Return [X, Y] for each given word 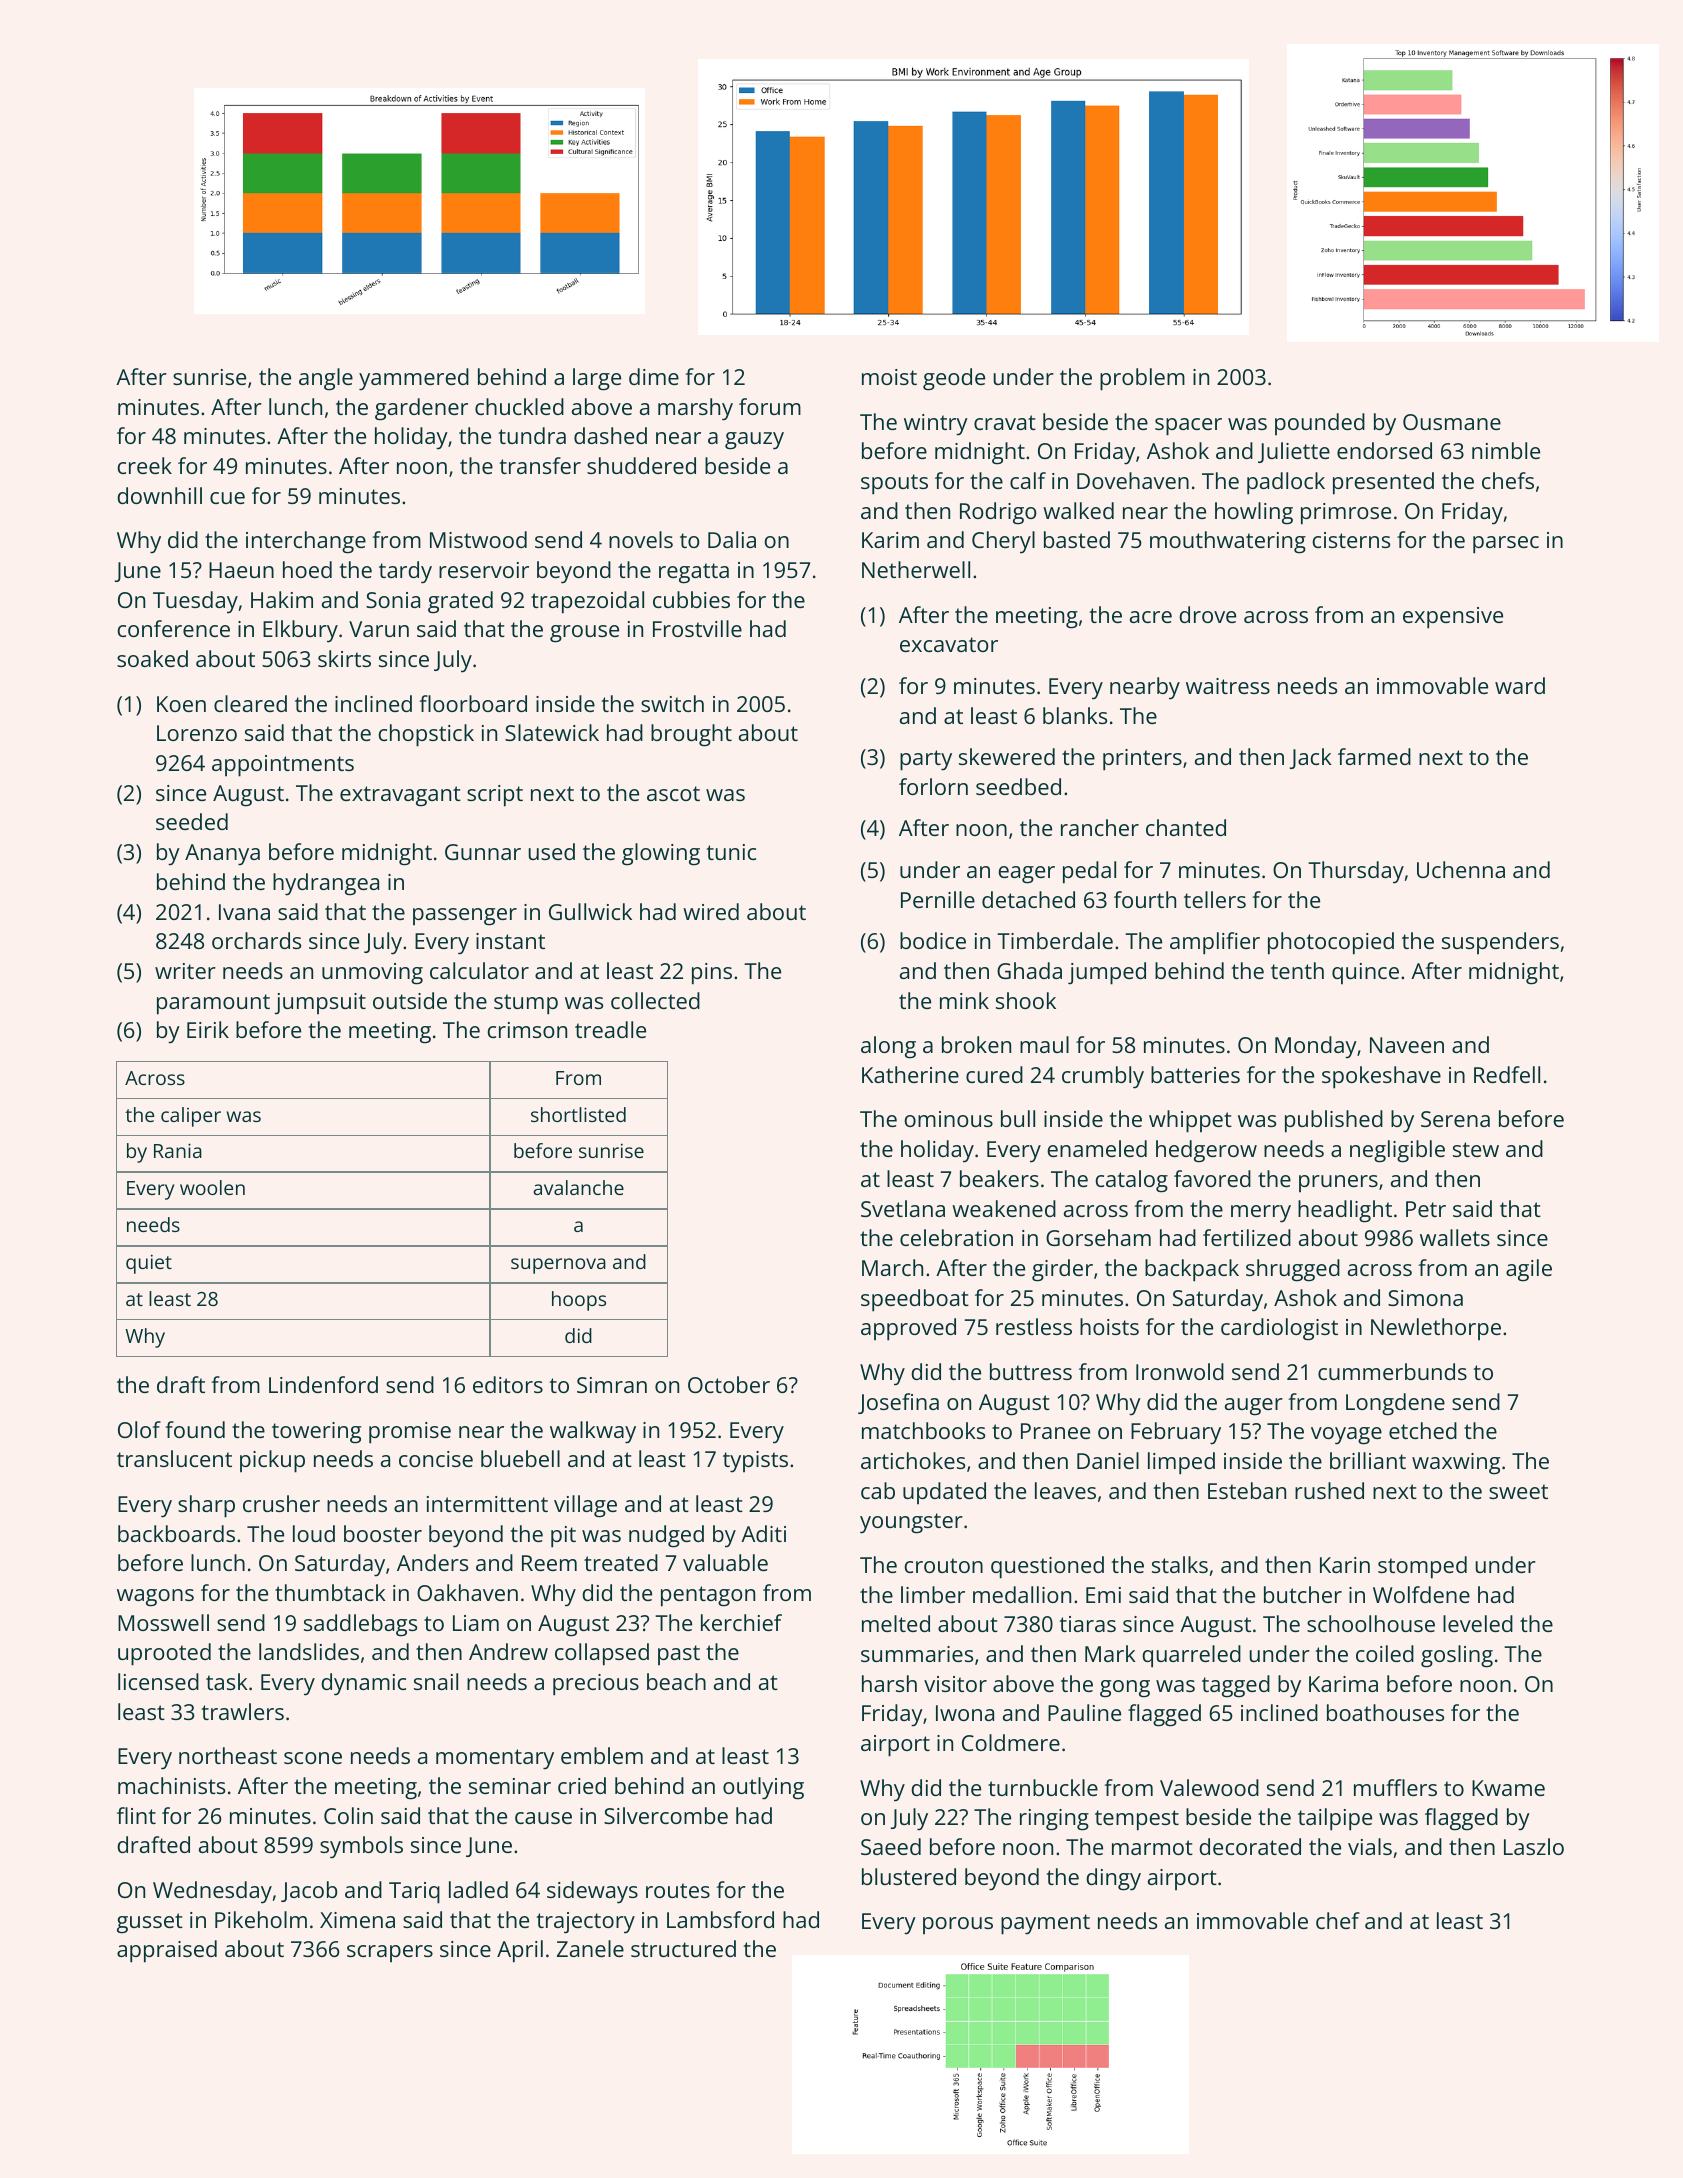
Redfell [1507, 1074]
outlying [763, 1788]
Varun [379, 629]
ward [1520, 685]
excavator [949, 644]
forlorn [933, 786]
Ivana [244, 912]
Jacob [309, 1891]
